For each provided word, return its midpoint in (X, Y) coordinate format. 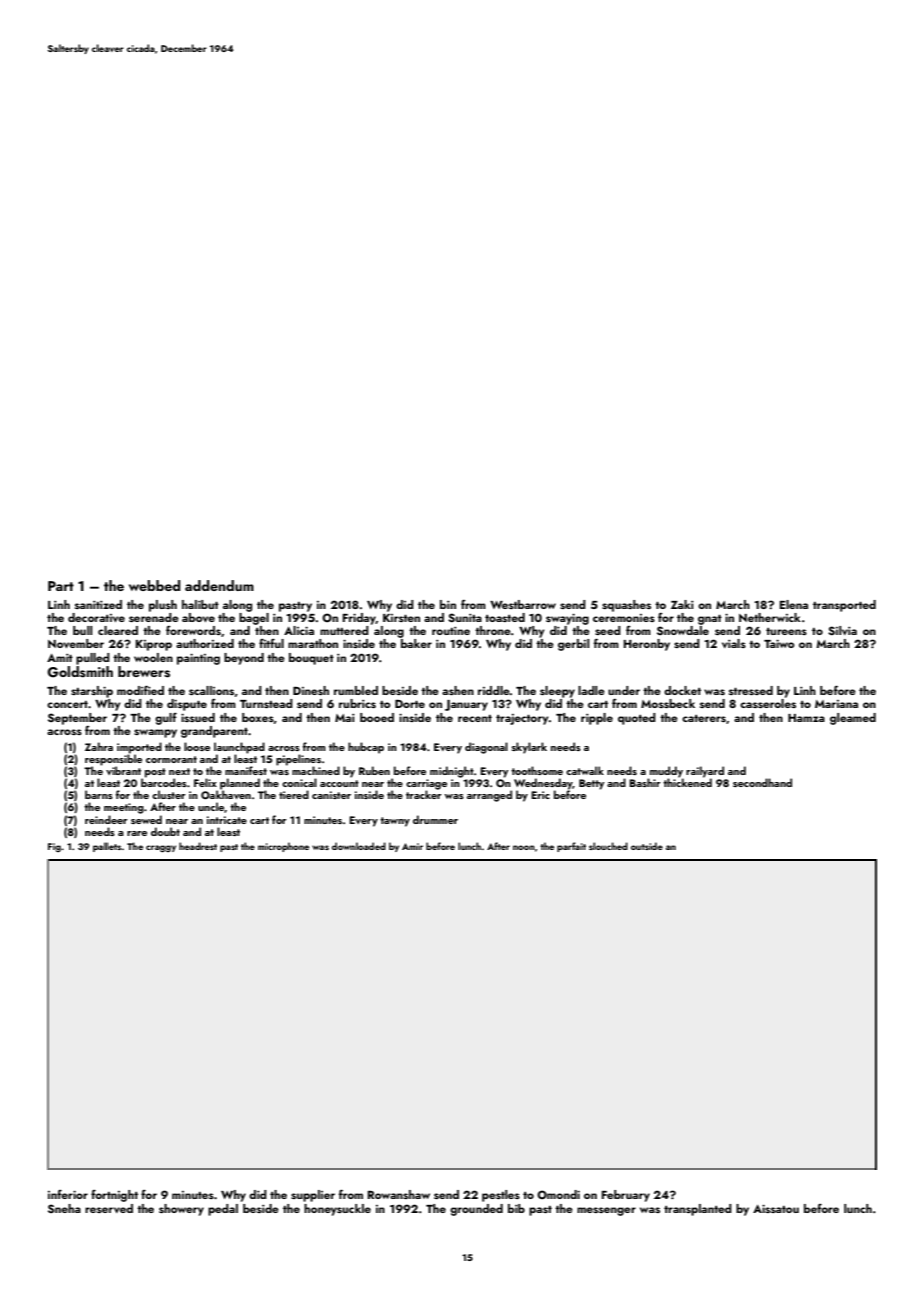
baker (416, 643)
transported (844, 606)
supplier (313, 1196)
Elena (794, 604)
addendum (219, 585)
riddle (494, 690)
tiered (294, 794)
